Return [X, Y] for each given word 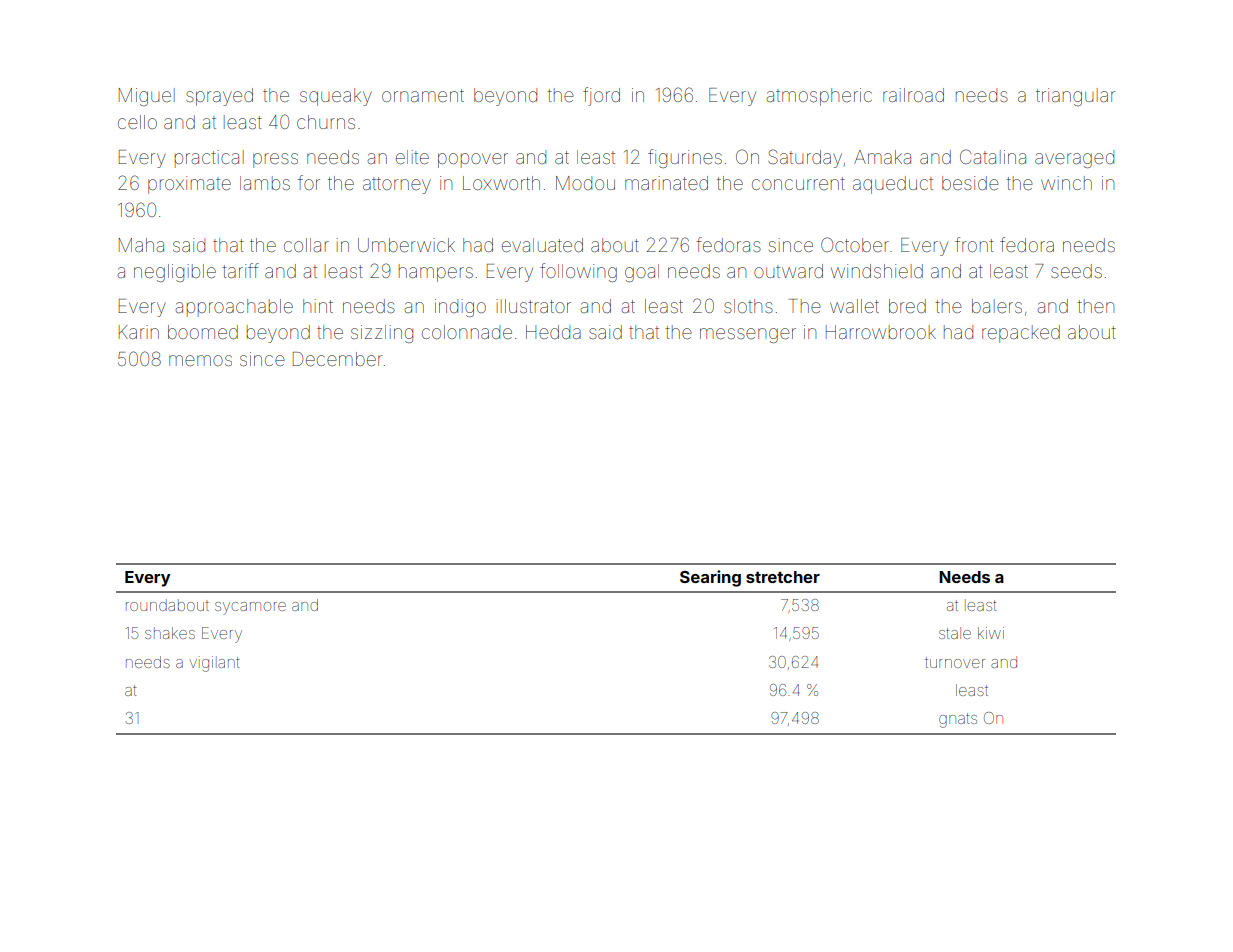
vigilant [214, 664]
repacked [1021, 334]
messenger [748, 335]
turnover [955, 662]
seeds [1076, 271]
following [578, 272]
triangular [1075, 97]
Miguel [147, 97]
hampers [436, 273]
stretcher [783, 577]
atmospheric [819, 97]
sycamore [250, 608]
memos [200, 360]
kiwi [991, 633]
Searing [710, 578]
